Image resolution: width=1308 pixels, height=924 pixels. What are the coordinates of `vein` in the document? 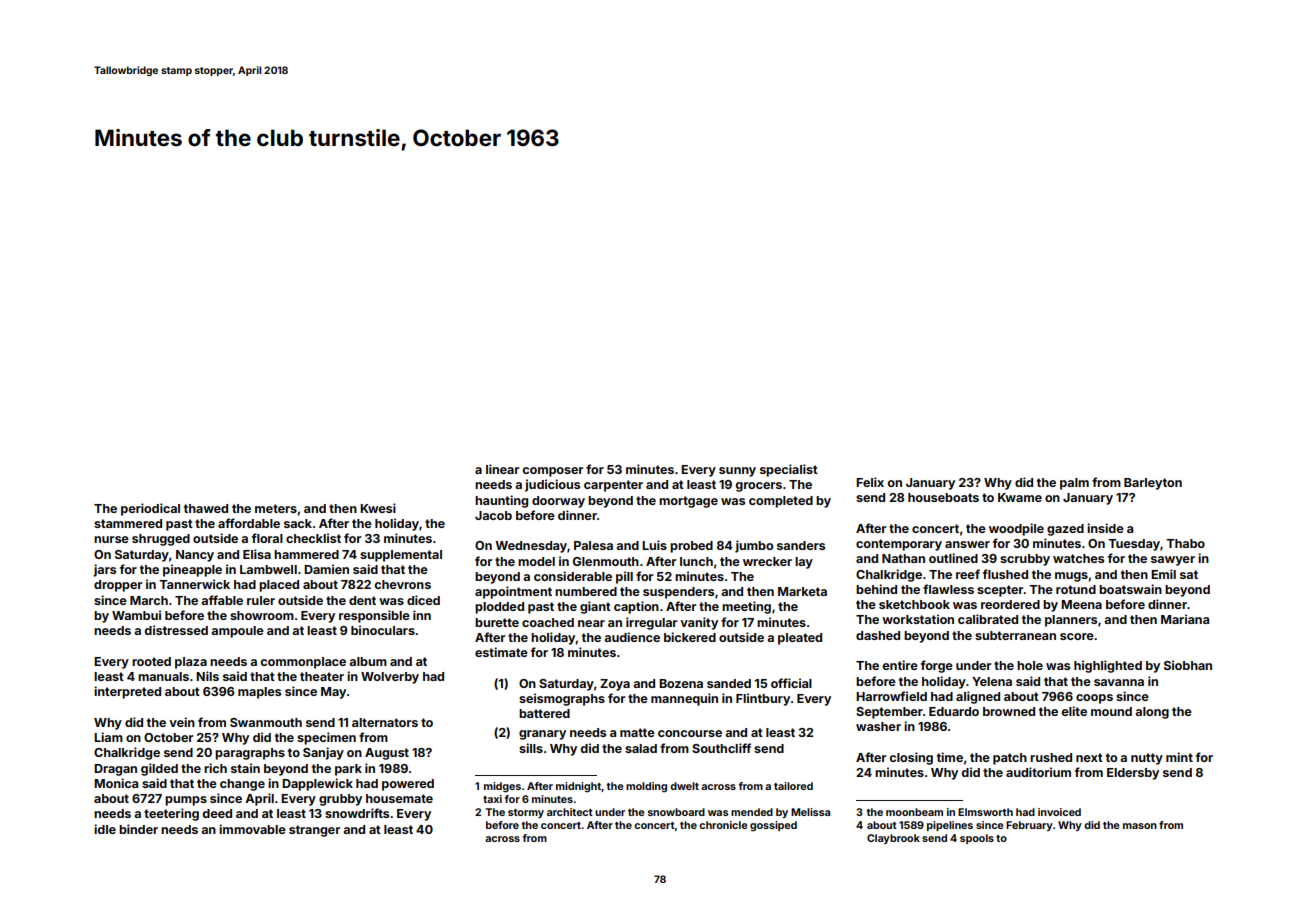 It's located at (182, 722).
